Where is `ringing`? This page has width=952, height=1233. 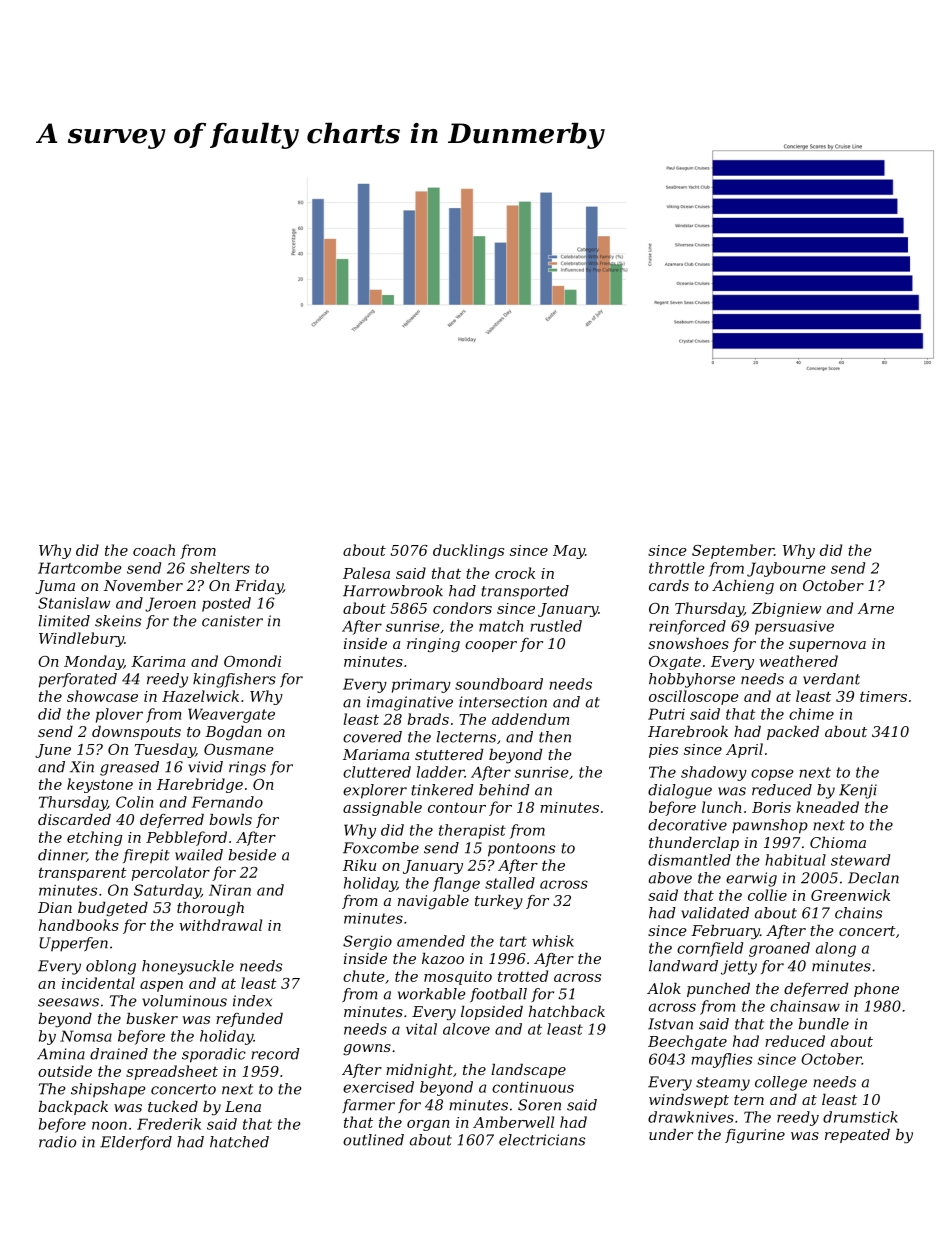 ringing is located at coordinates (433, 645).
